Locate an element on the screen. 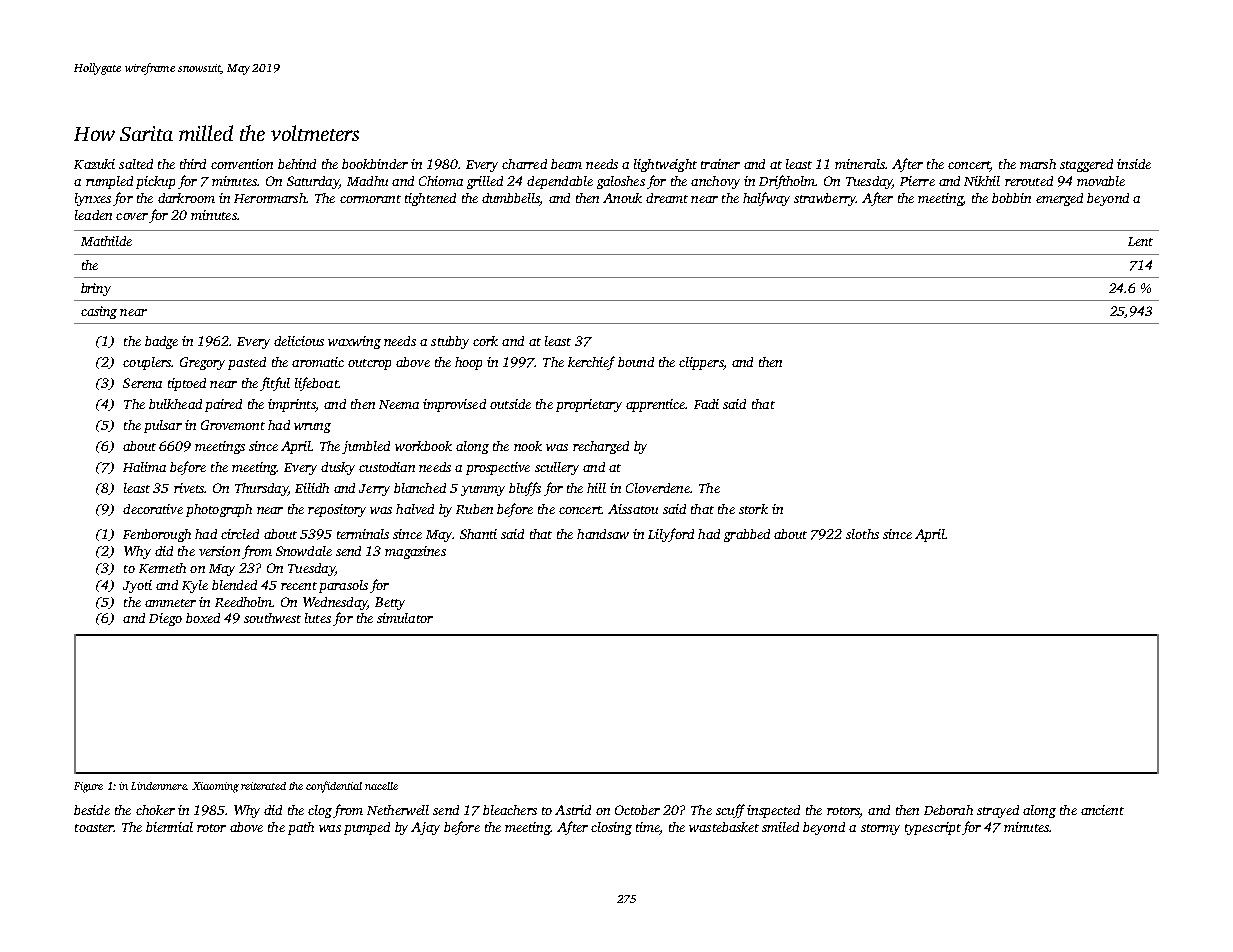 The height and width of the screenshot is (952, 1233). Lilyford is located at coordinates (671, 535).
